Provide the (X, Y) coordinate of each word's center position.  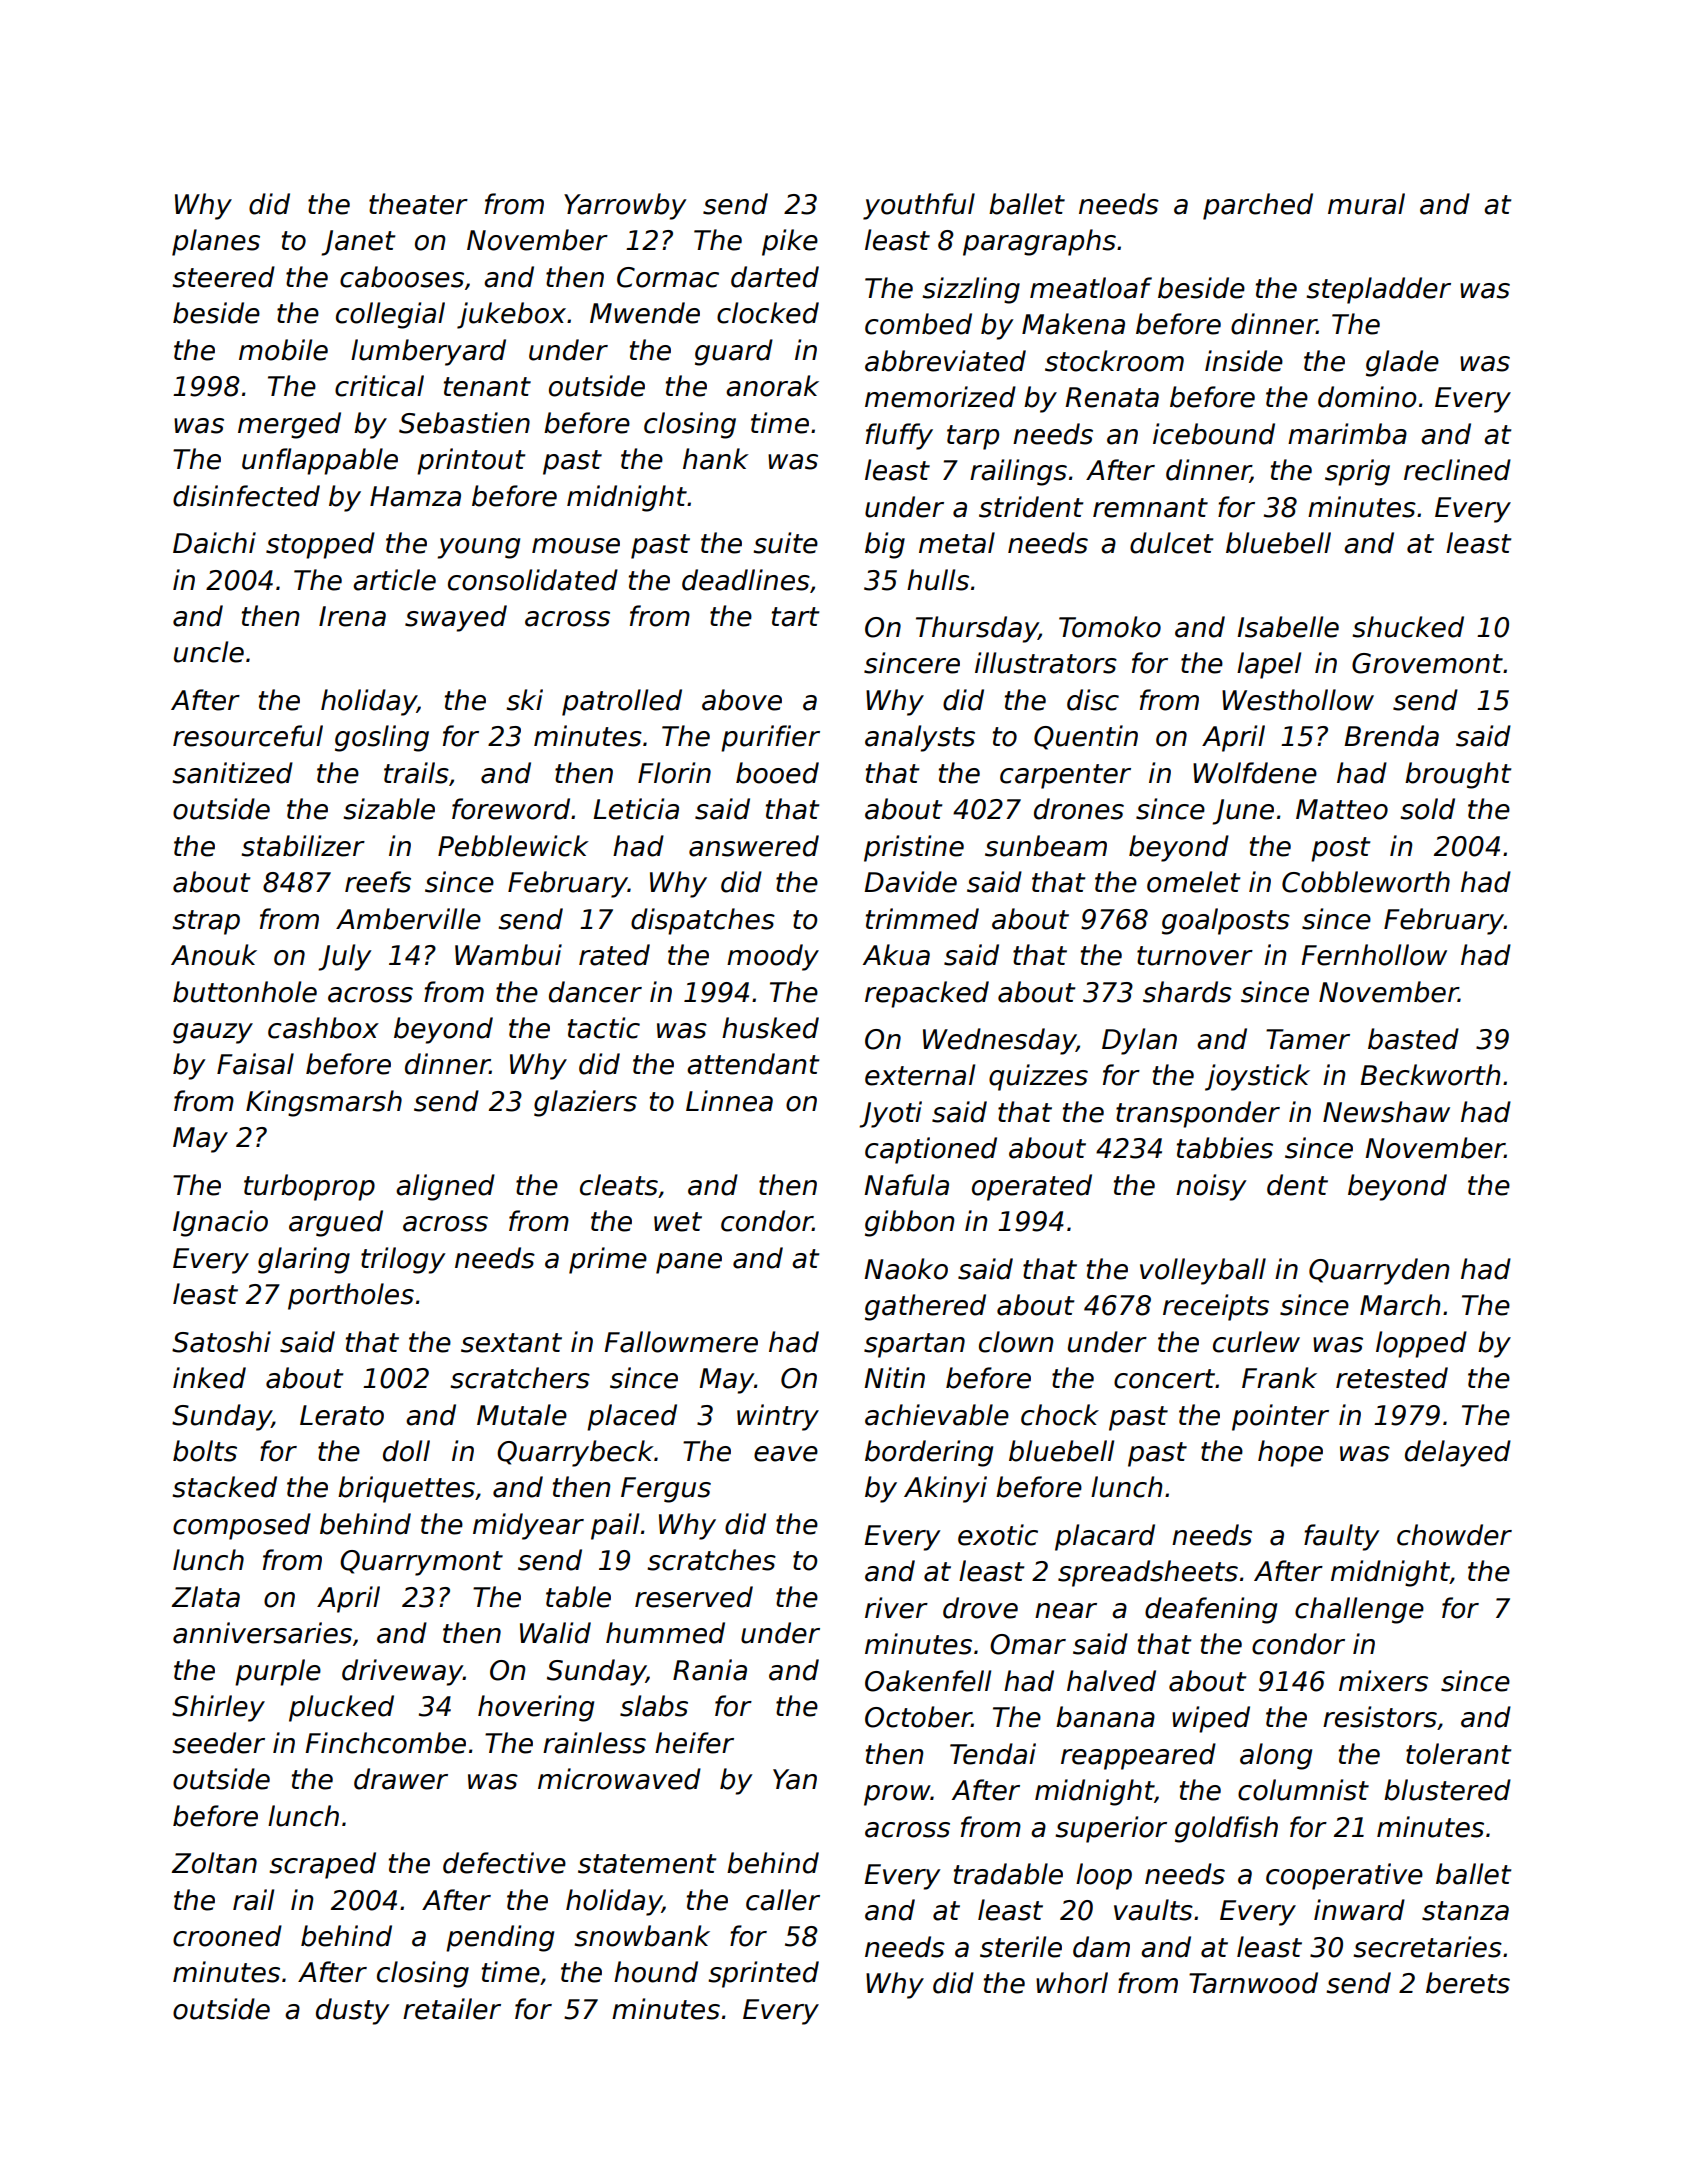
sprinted (763, 1974)
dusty (352, 2011)
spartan (914, 1345)
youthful (919, 206)
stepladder (1378, 290)
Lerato (342, 1415)
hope (1290, 1453)
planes (216, 242)
